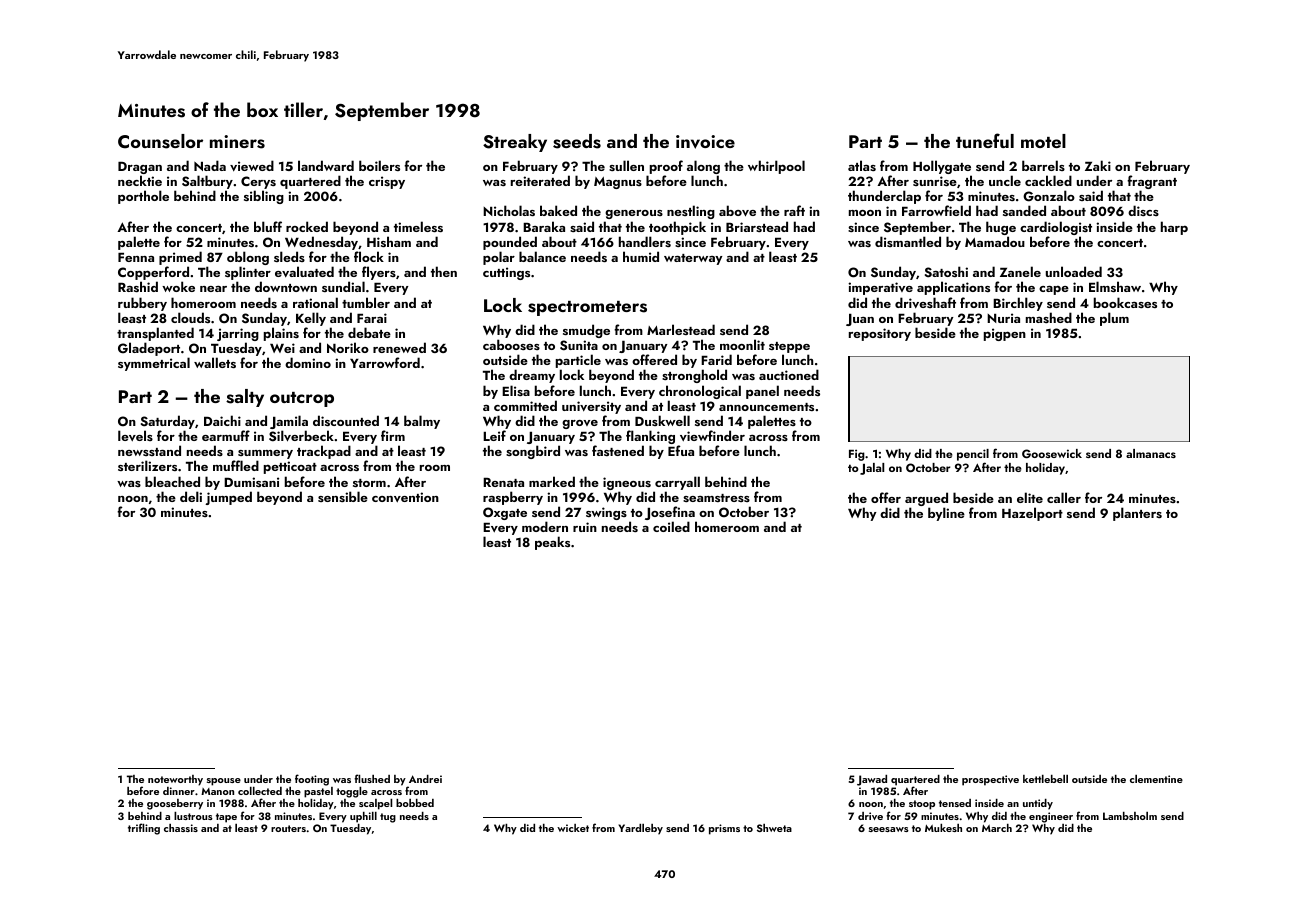 Image resolution: width=1308 pixels, height=924 pixels. Describe the element at coordinates (1137, 514) in the image. I see `planters` at that location.
